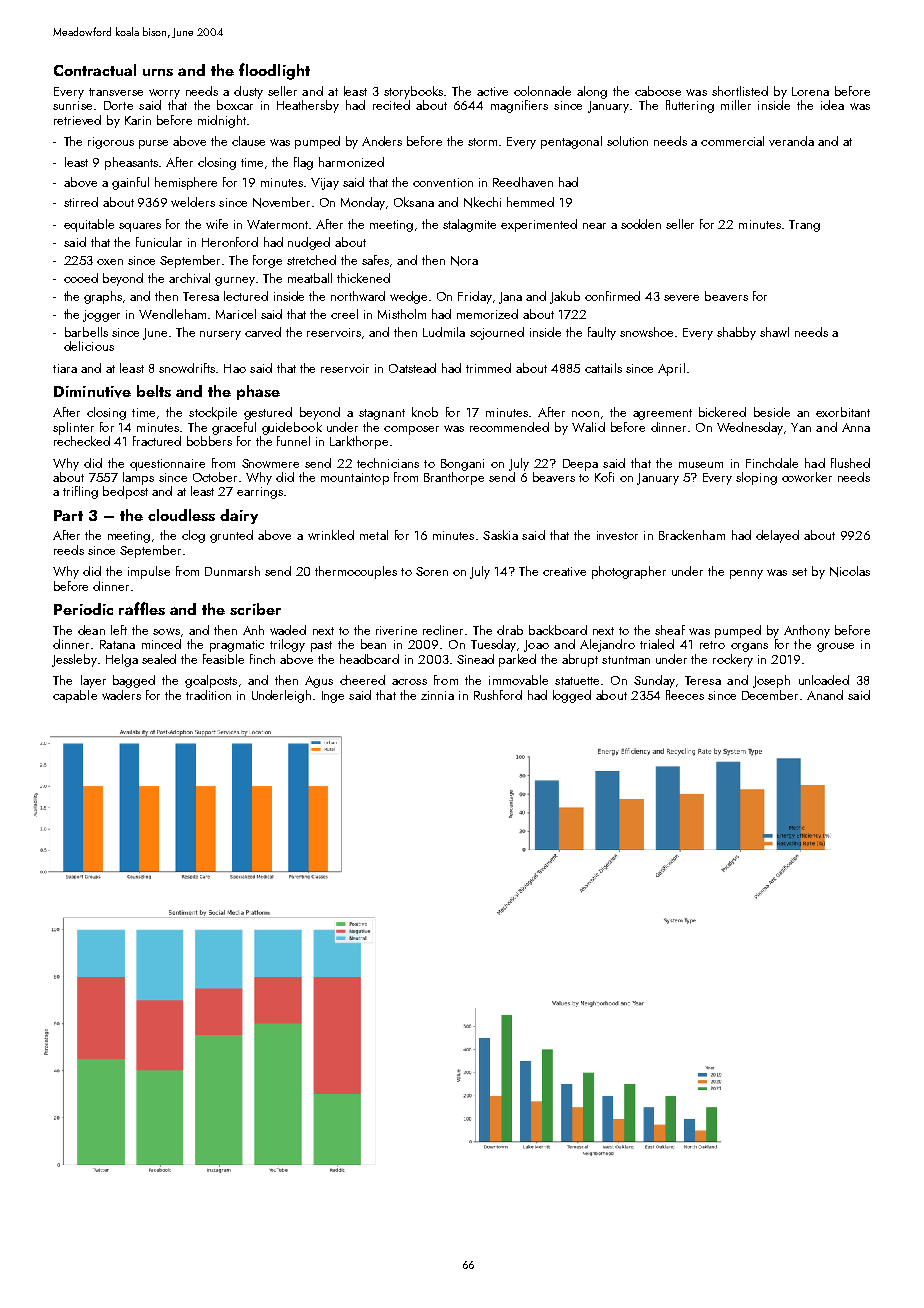 Image resolution: width=924 pixels, height=1308 pixels. Describe the element at coordinates (843, 412) in the screenshot. I see `exorbitant` at that location.
